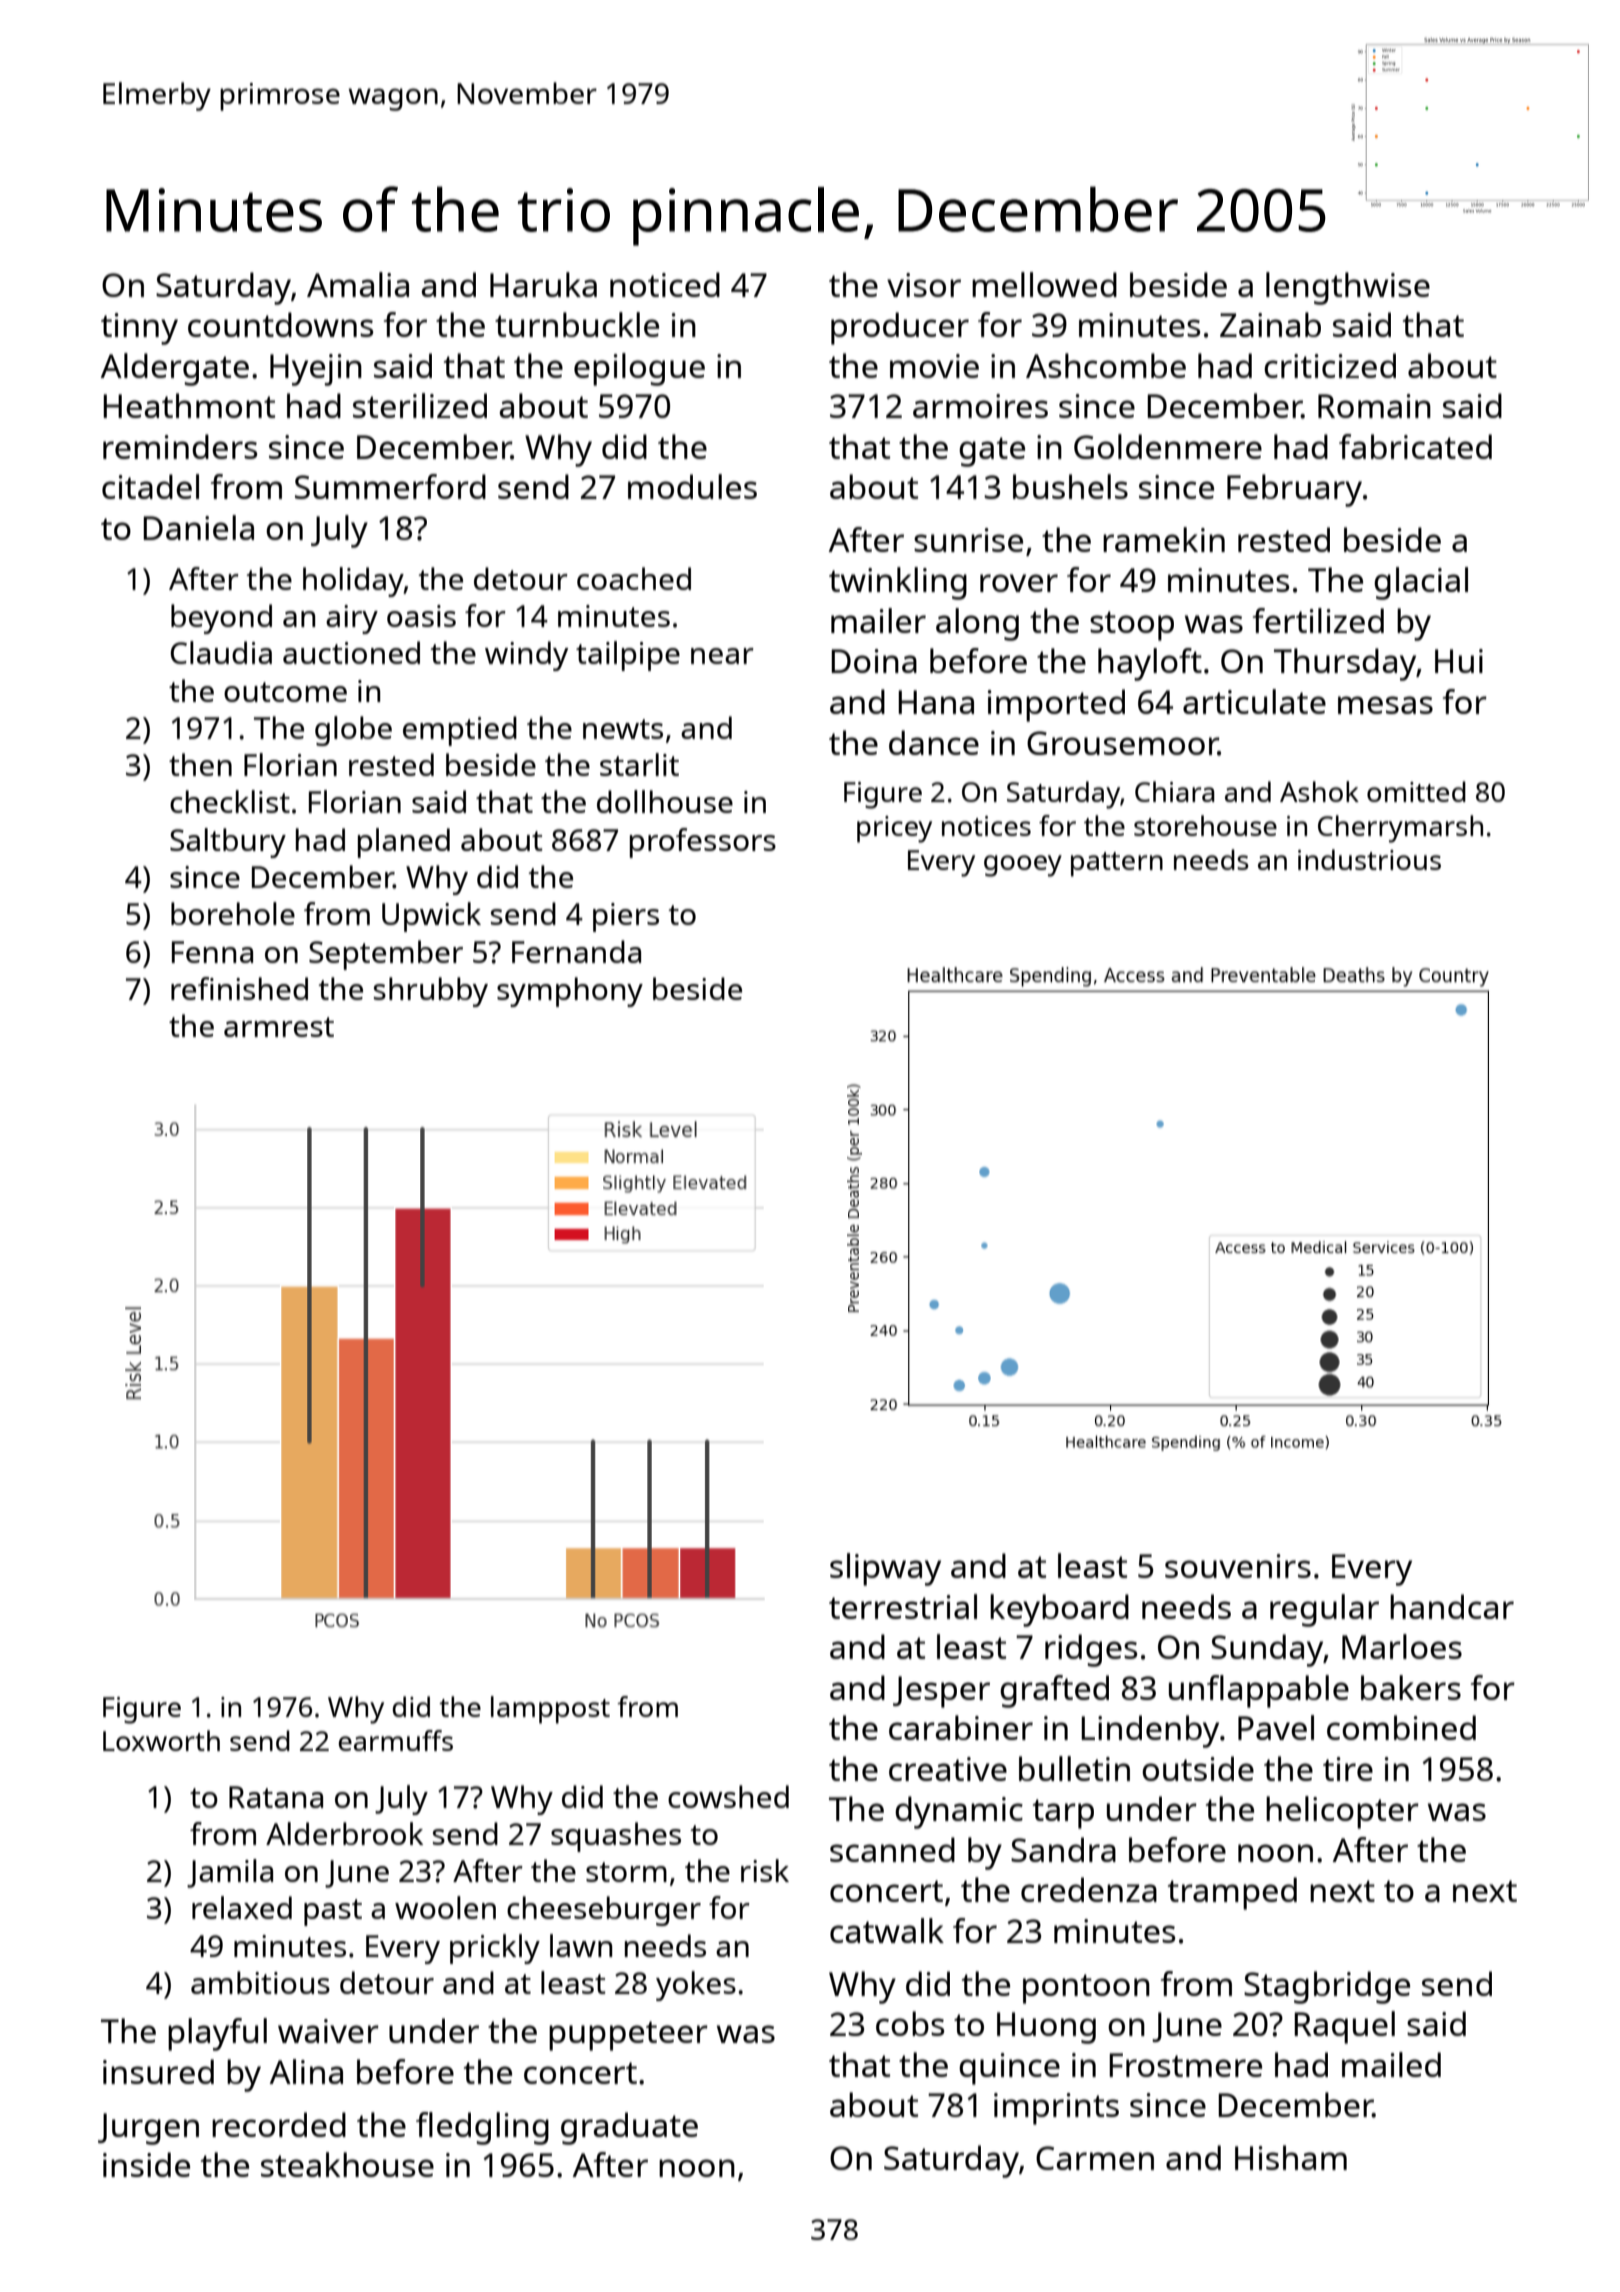 The width and height of the image is (1620, 2292). I want to click on reminders, so click(180, 446).
